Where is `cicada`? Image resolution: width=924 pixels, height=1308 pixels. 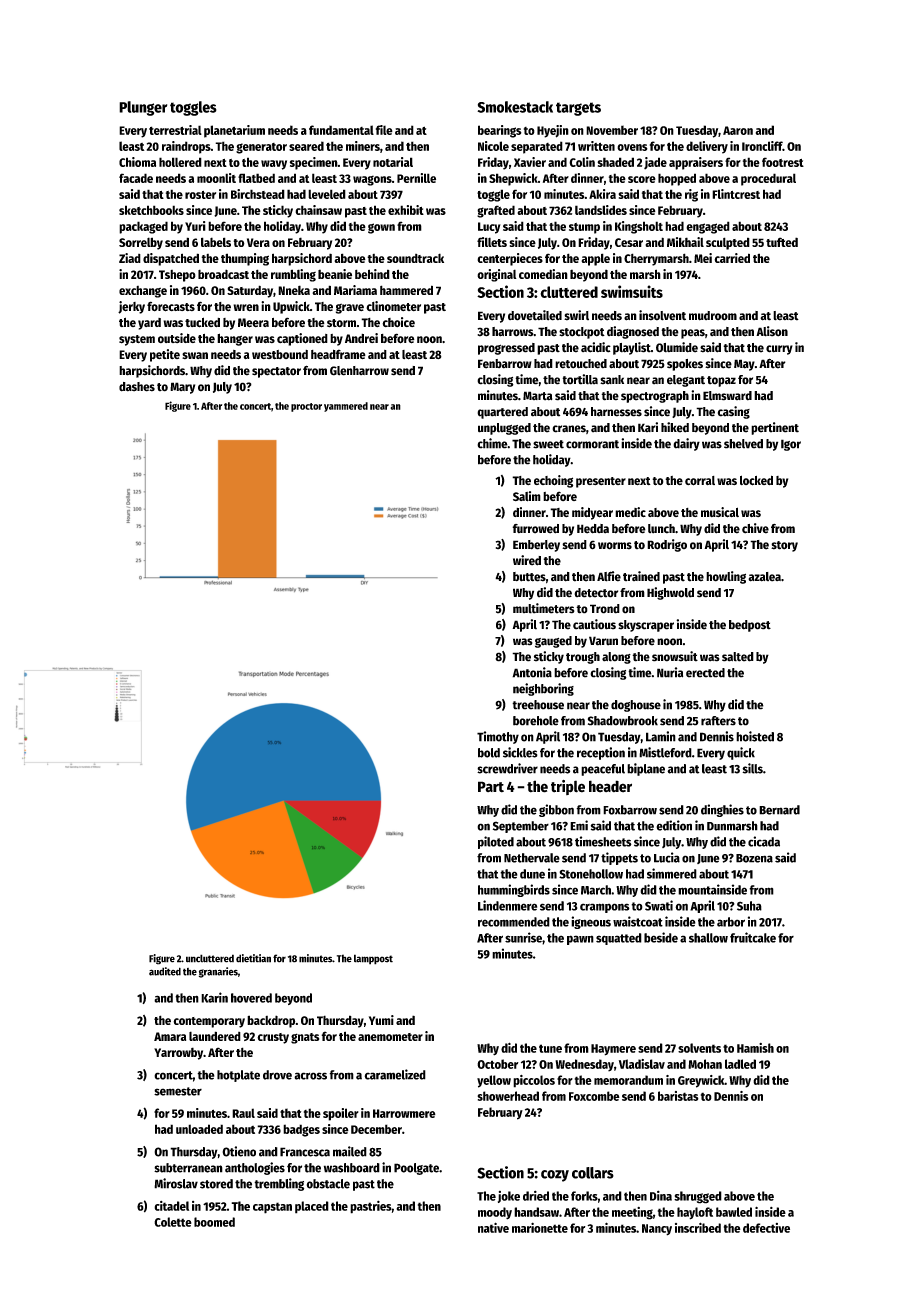
cicada is located at coordinates (764, 841).
